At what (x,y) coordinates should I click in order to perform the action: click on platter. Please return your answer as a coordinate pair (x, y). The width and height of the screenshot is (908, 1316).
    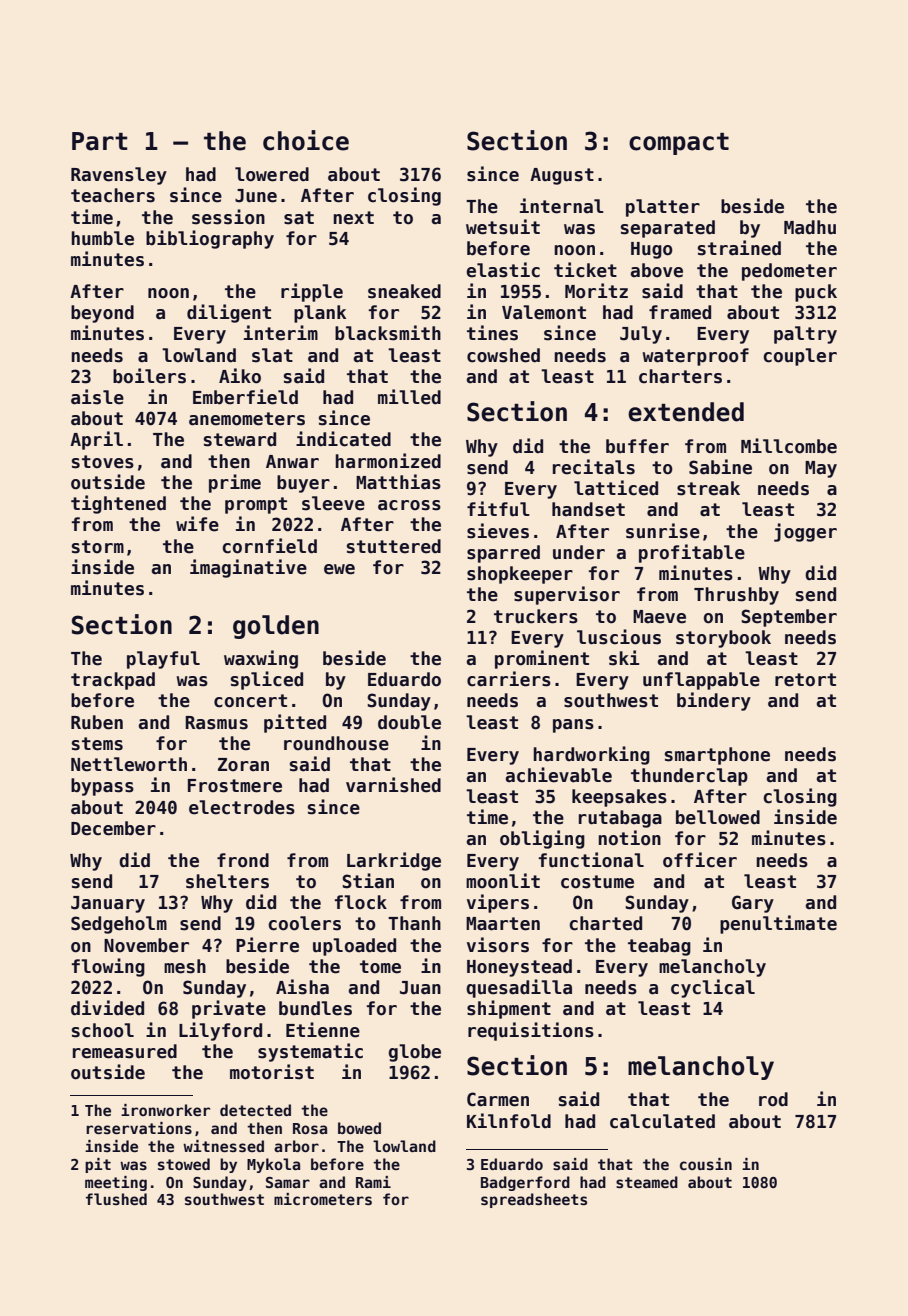
    Looking at the image, I should click on (663, 208).
